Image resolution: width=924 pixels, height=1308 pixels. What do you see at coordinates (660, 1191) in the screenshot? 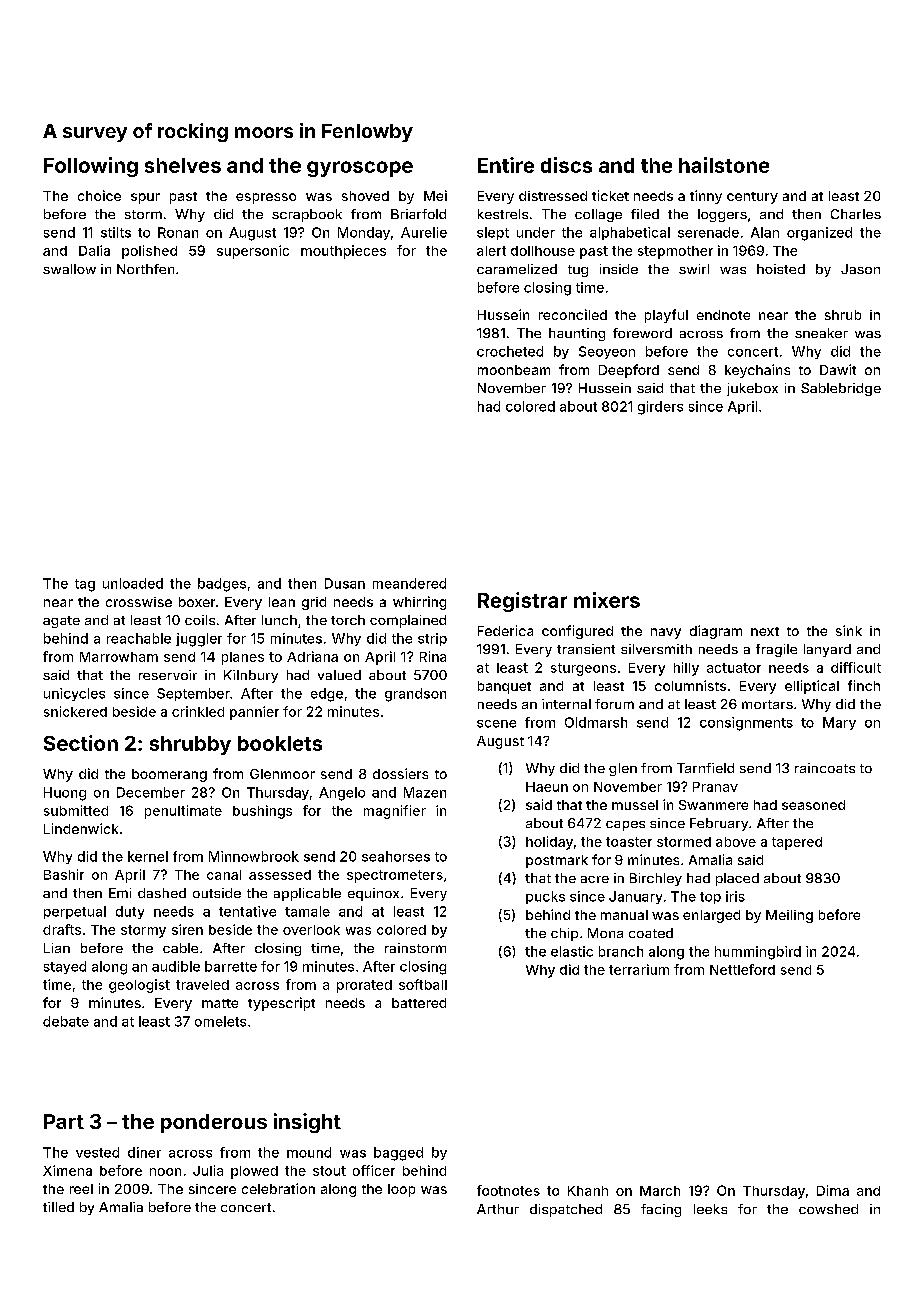
I see `March` at bounding box center [660, 1191].
